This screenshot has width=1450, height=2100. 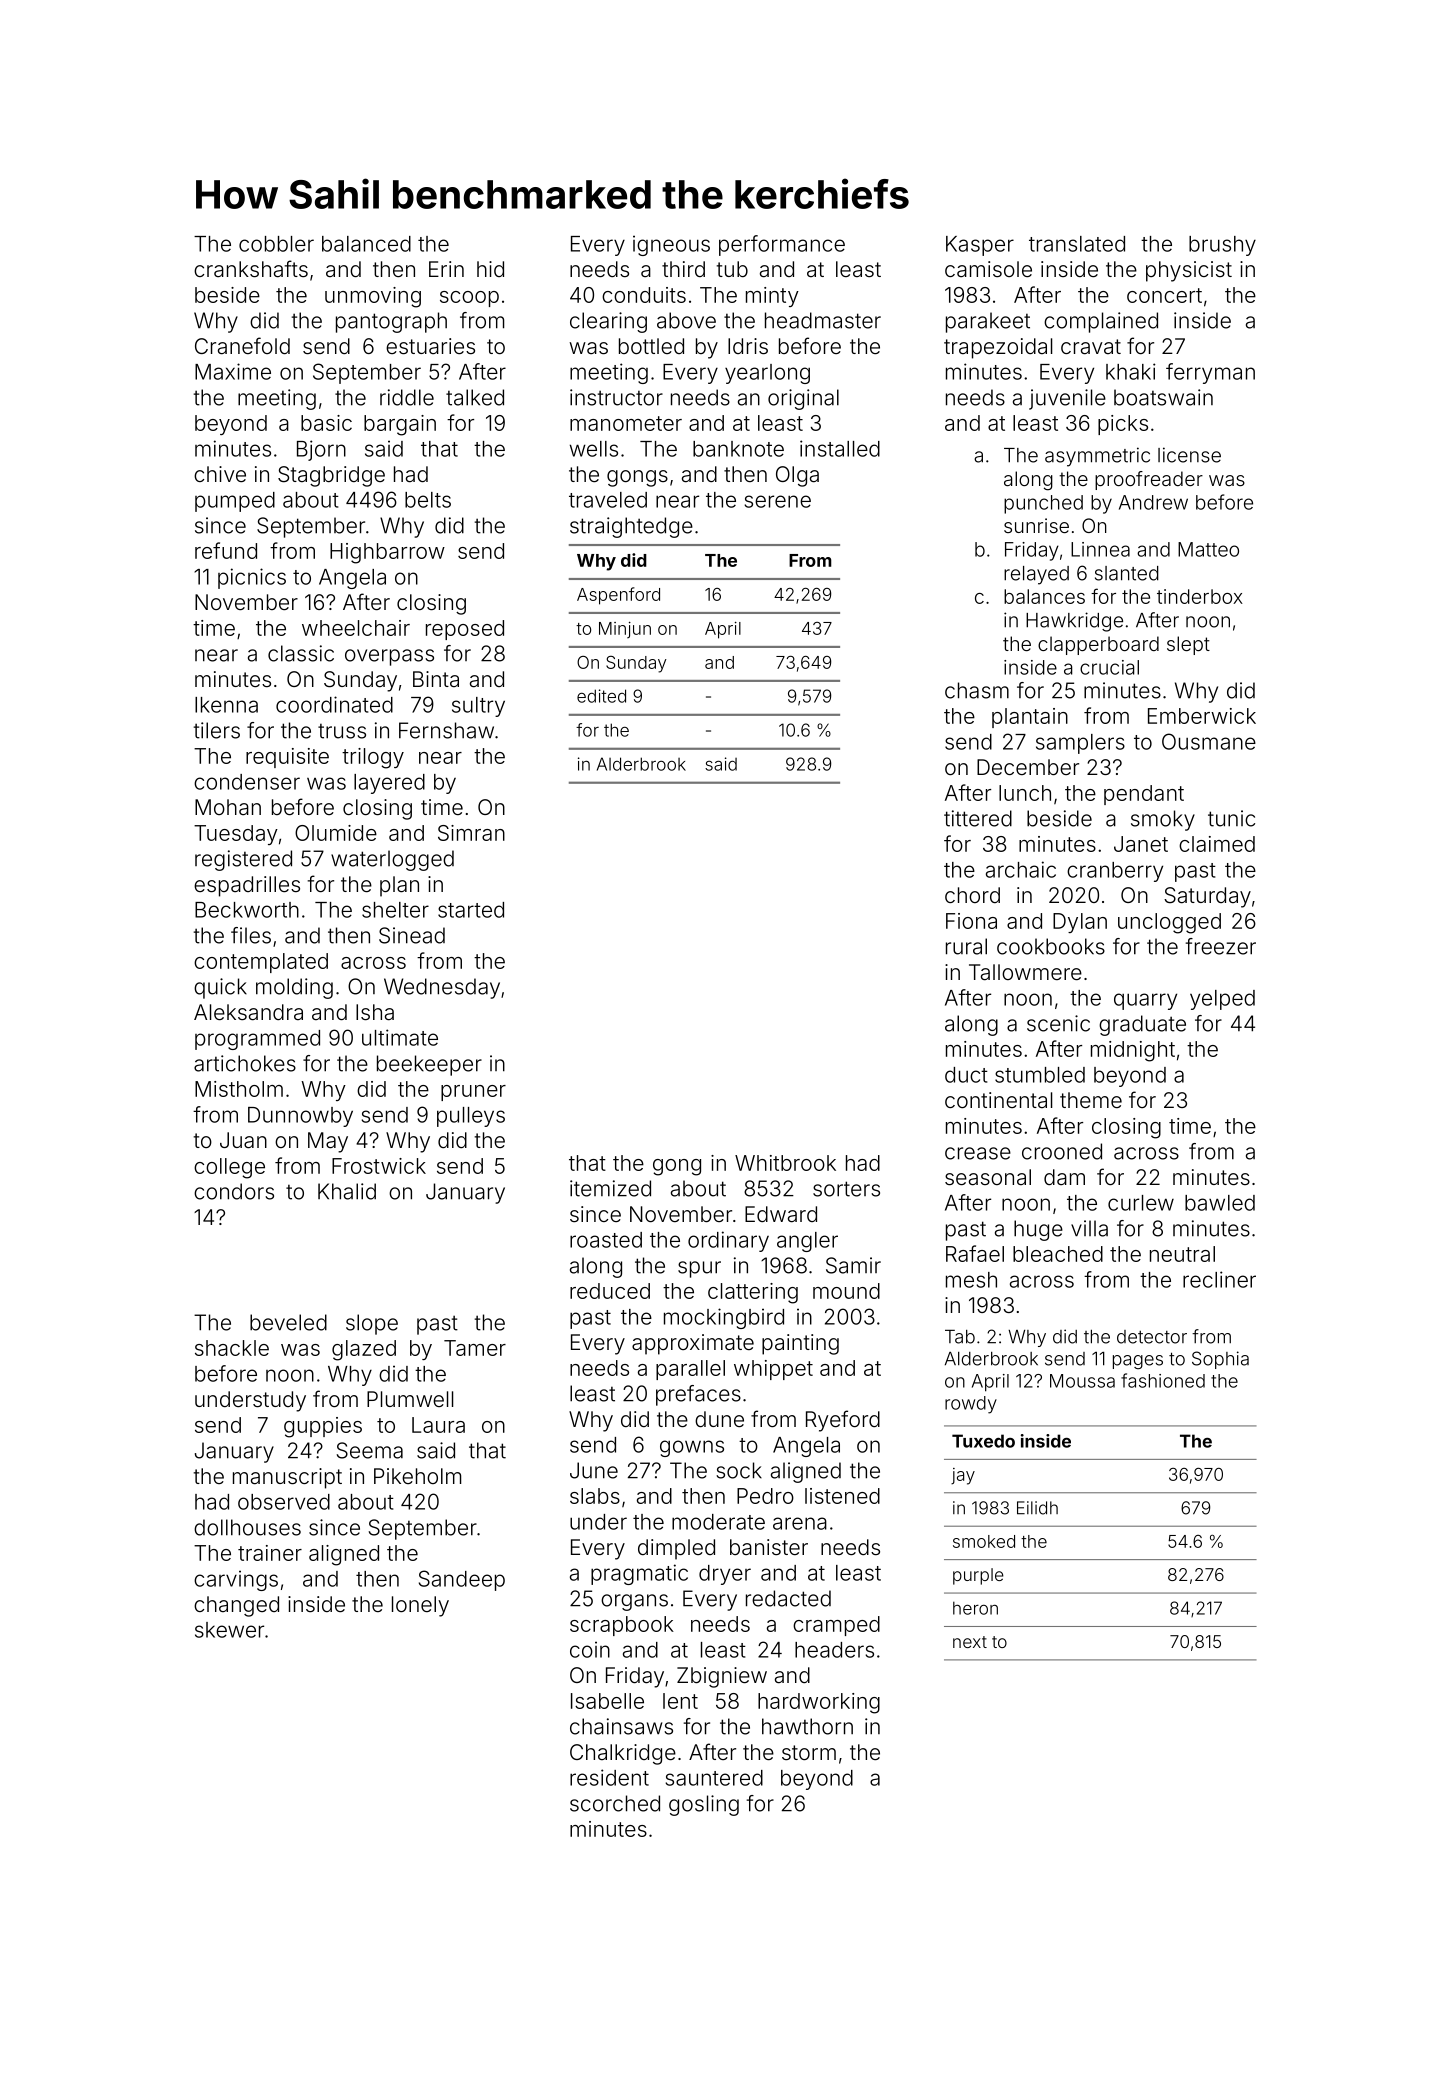 What do you see at coordinates (284, 1502) in the screenshot?
I see `observed` at bounding box center [284, 1502].
